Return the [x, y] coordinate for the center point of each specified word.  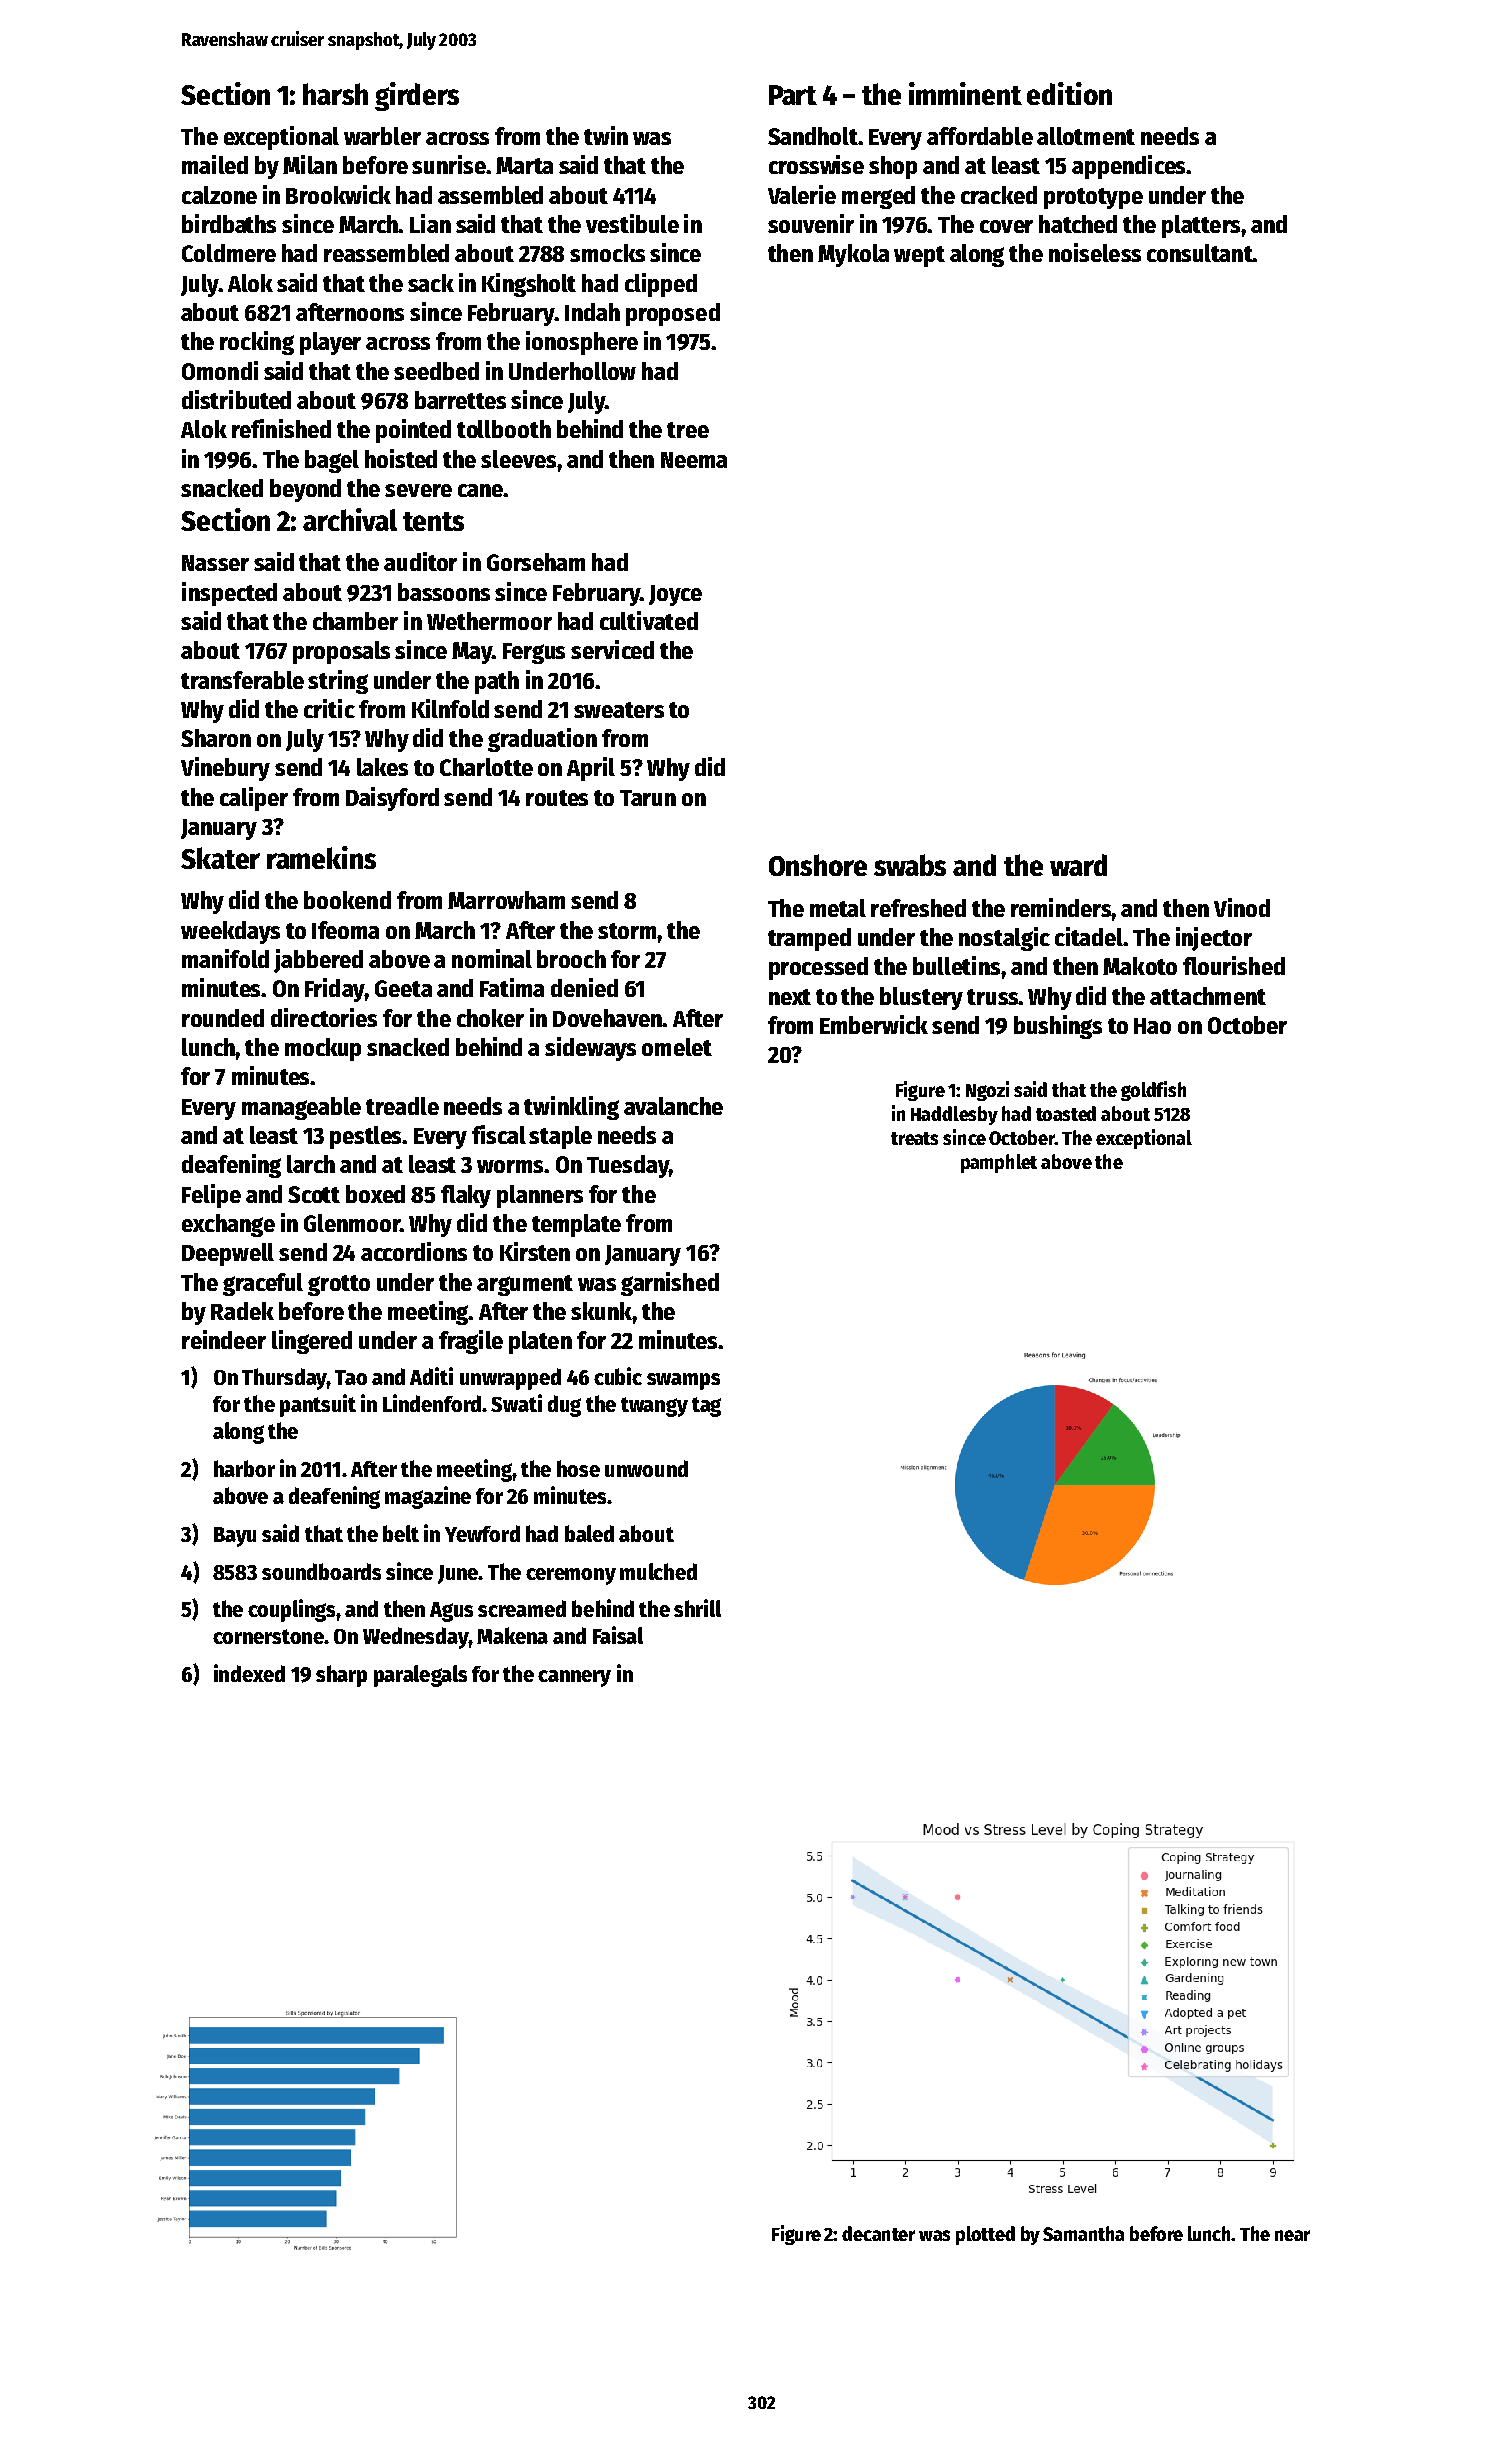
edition [1069, 93]
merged [878, 197]
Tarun [648, 798]
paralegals [420, 1676]
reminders [1061, 907]
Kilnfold [450, 708]
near [1292, 2235]
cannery [574, 1678]
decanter [878, 2233]
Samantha [1083, 2233]
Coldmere [229, 253]
